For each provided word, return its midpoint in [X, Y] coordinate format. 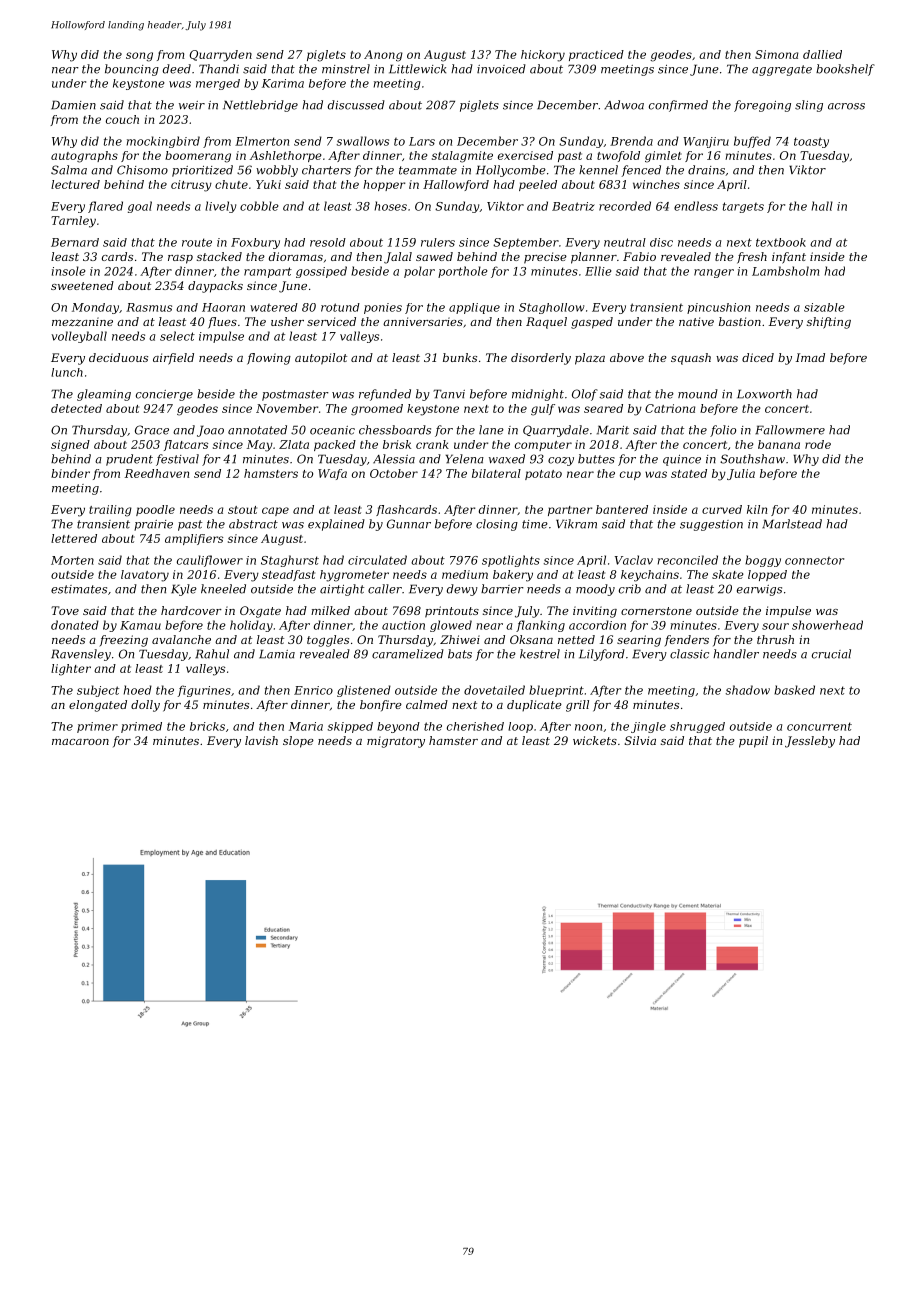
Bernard [75, 242]
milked [330, 610]
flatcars [186, 445]
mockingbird [163, 142]
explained [336, 525]
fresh [752, 258]
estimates [79, 589]
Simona [777, 54]
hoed [138, 690]
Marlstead [792, 524]
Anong [383, 56]
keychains [650, 576]
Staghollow [551, 308]
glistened [364, 691]
